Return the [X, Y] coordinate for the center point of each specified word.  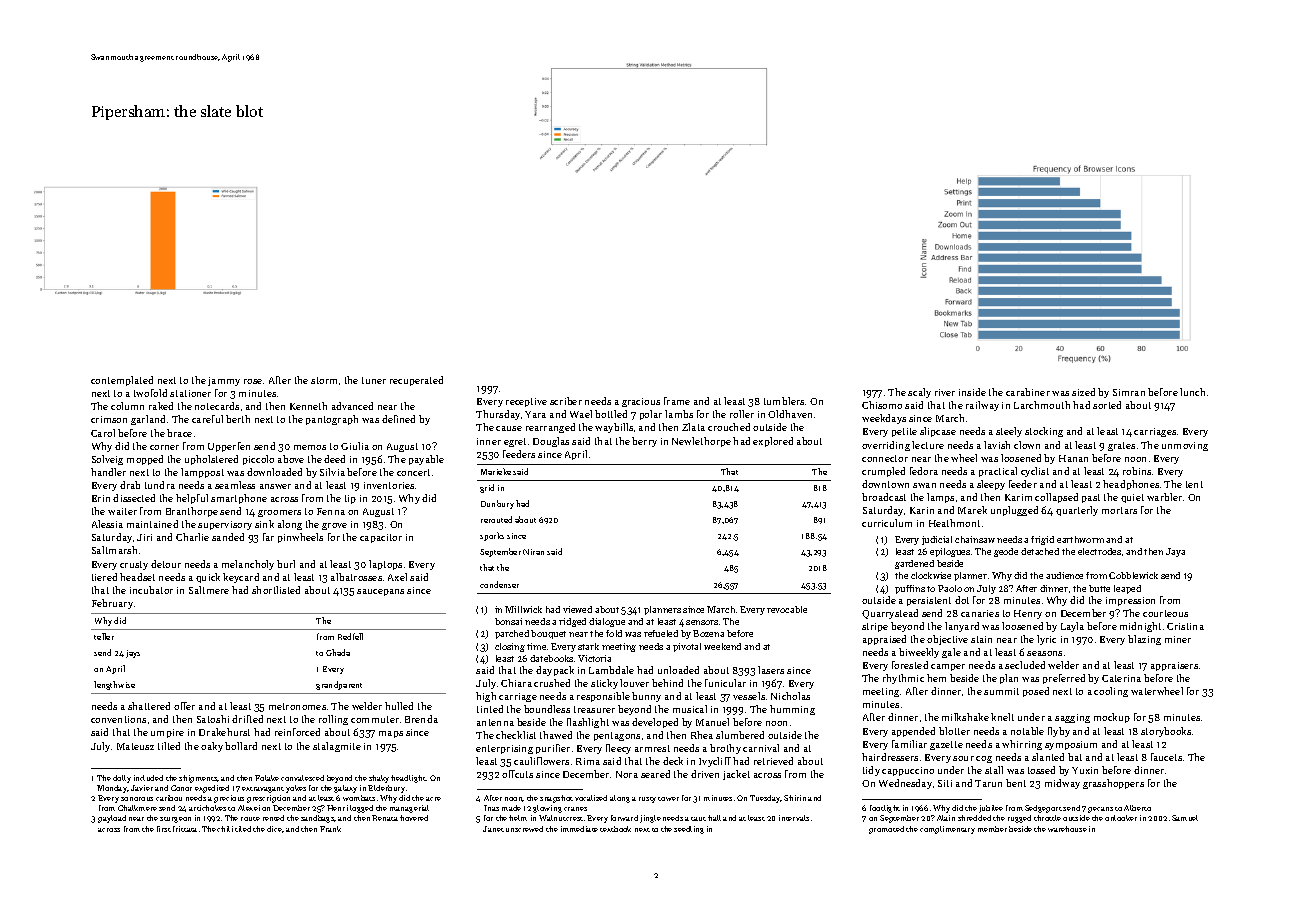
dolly [122, 779]
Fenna [331, 511]
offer [184, 706]
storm [324, 380]
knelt [1002, 717]
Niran [533, 552]
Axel [397, 577]
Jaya [1175, 552]
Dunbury [497, 504]
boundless [547, 709]
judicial [937, 540]
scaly [919, 393]
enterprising [504, 749]
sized [1083, 392]
